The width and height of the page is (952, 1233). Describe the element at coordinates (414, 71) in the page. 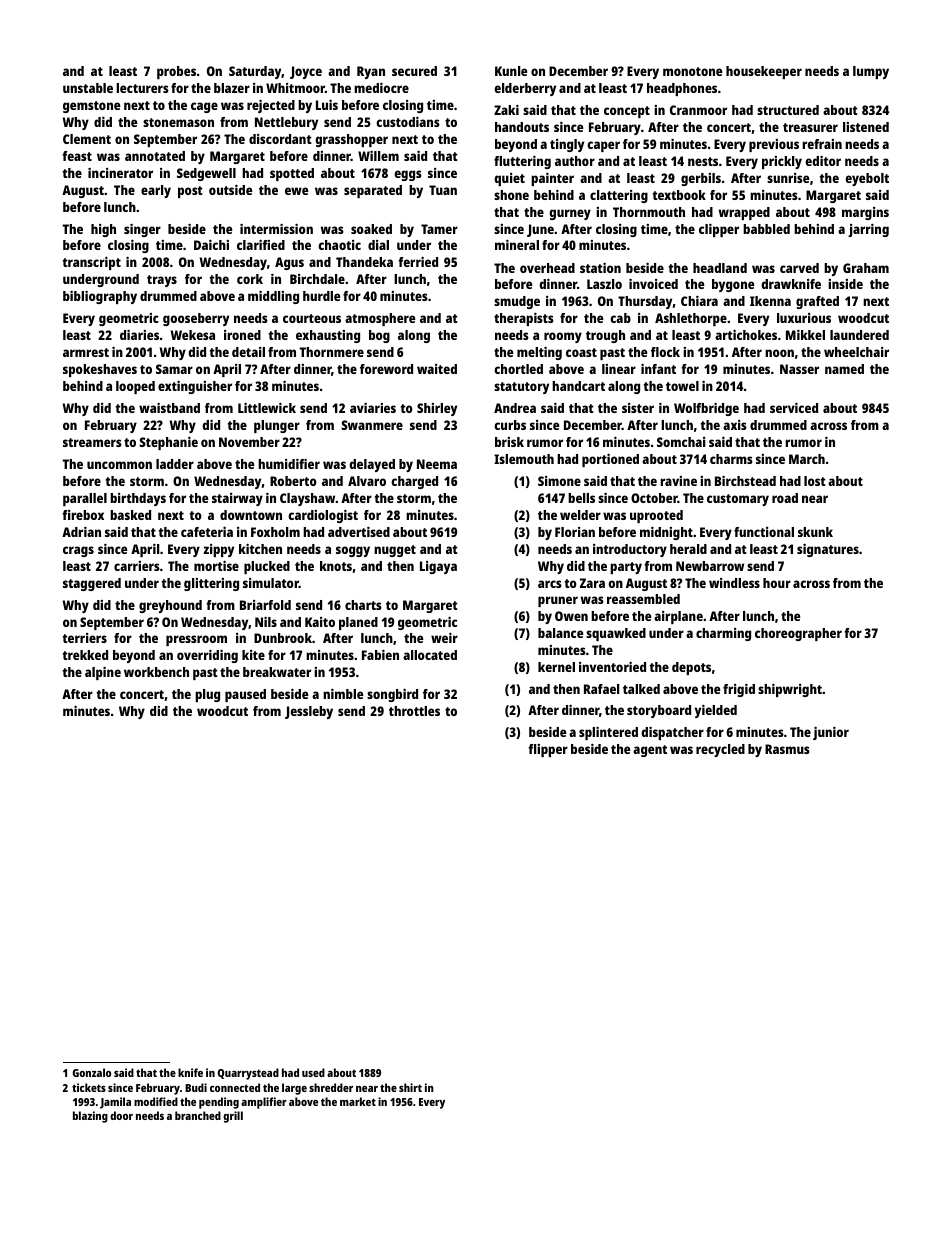

I see `secured` at that location.
